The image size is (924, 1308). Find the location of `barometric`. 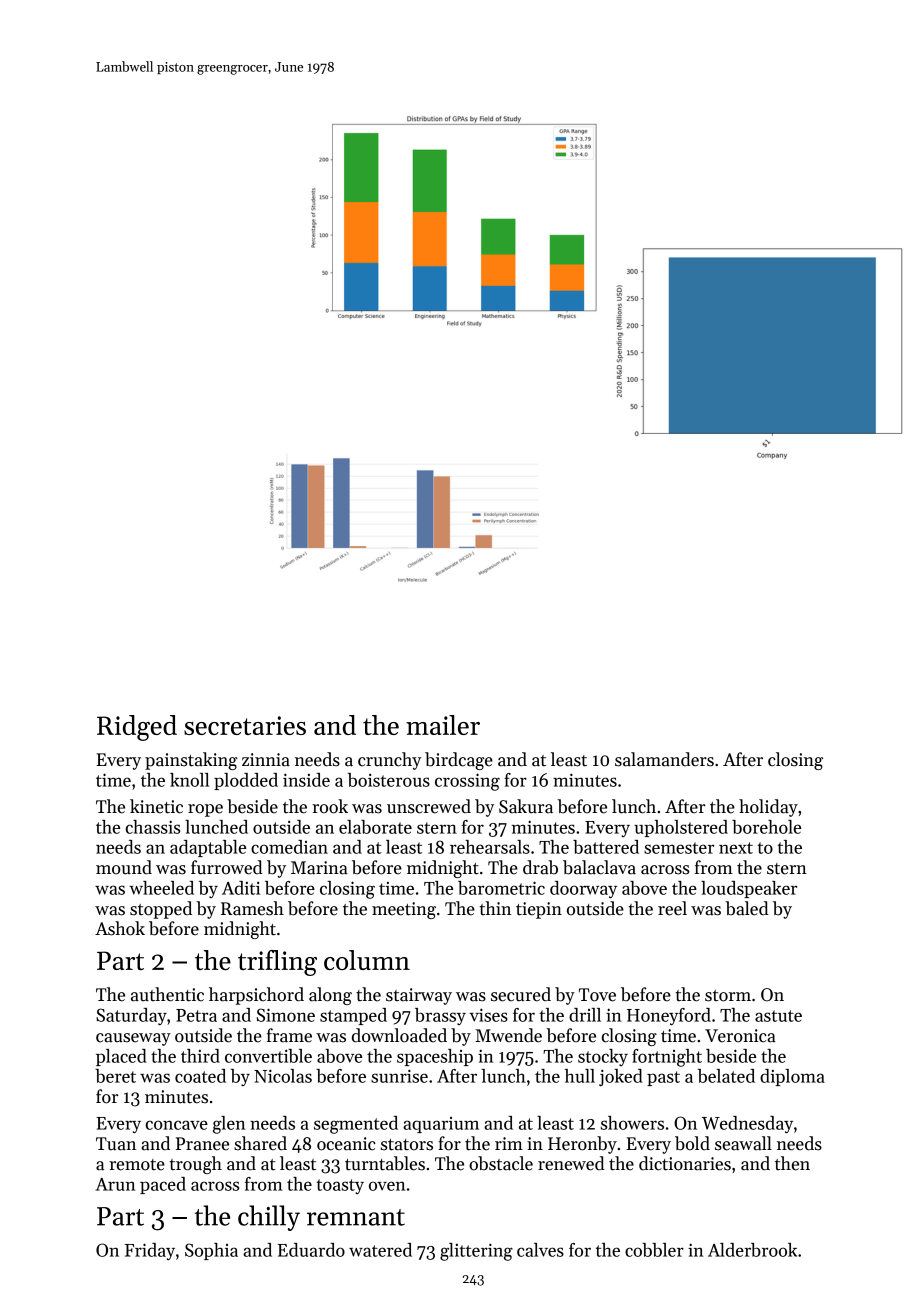

barometric is located at coordinates (501, 888).
